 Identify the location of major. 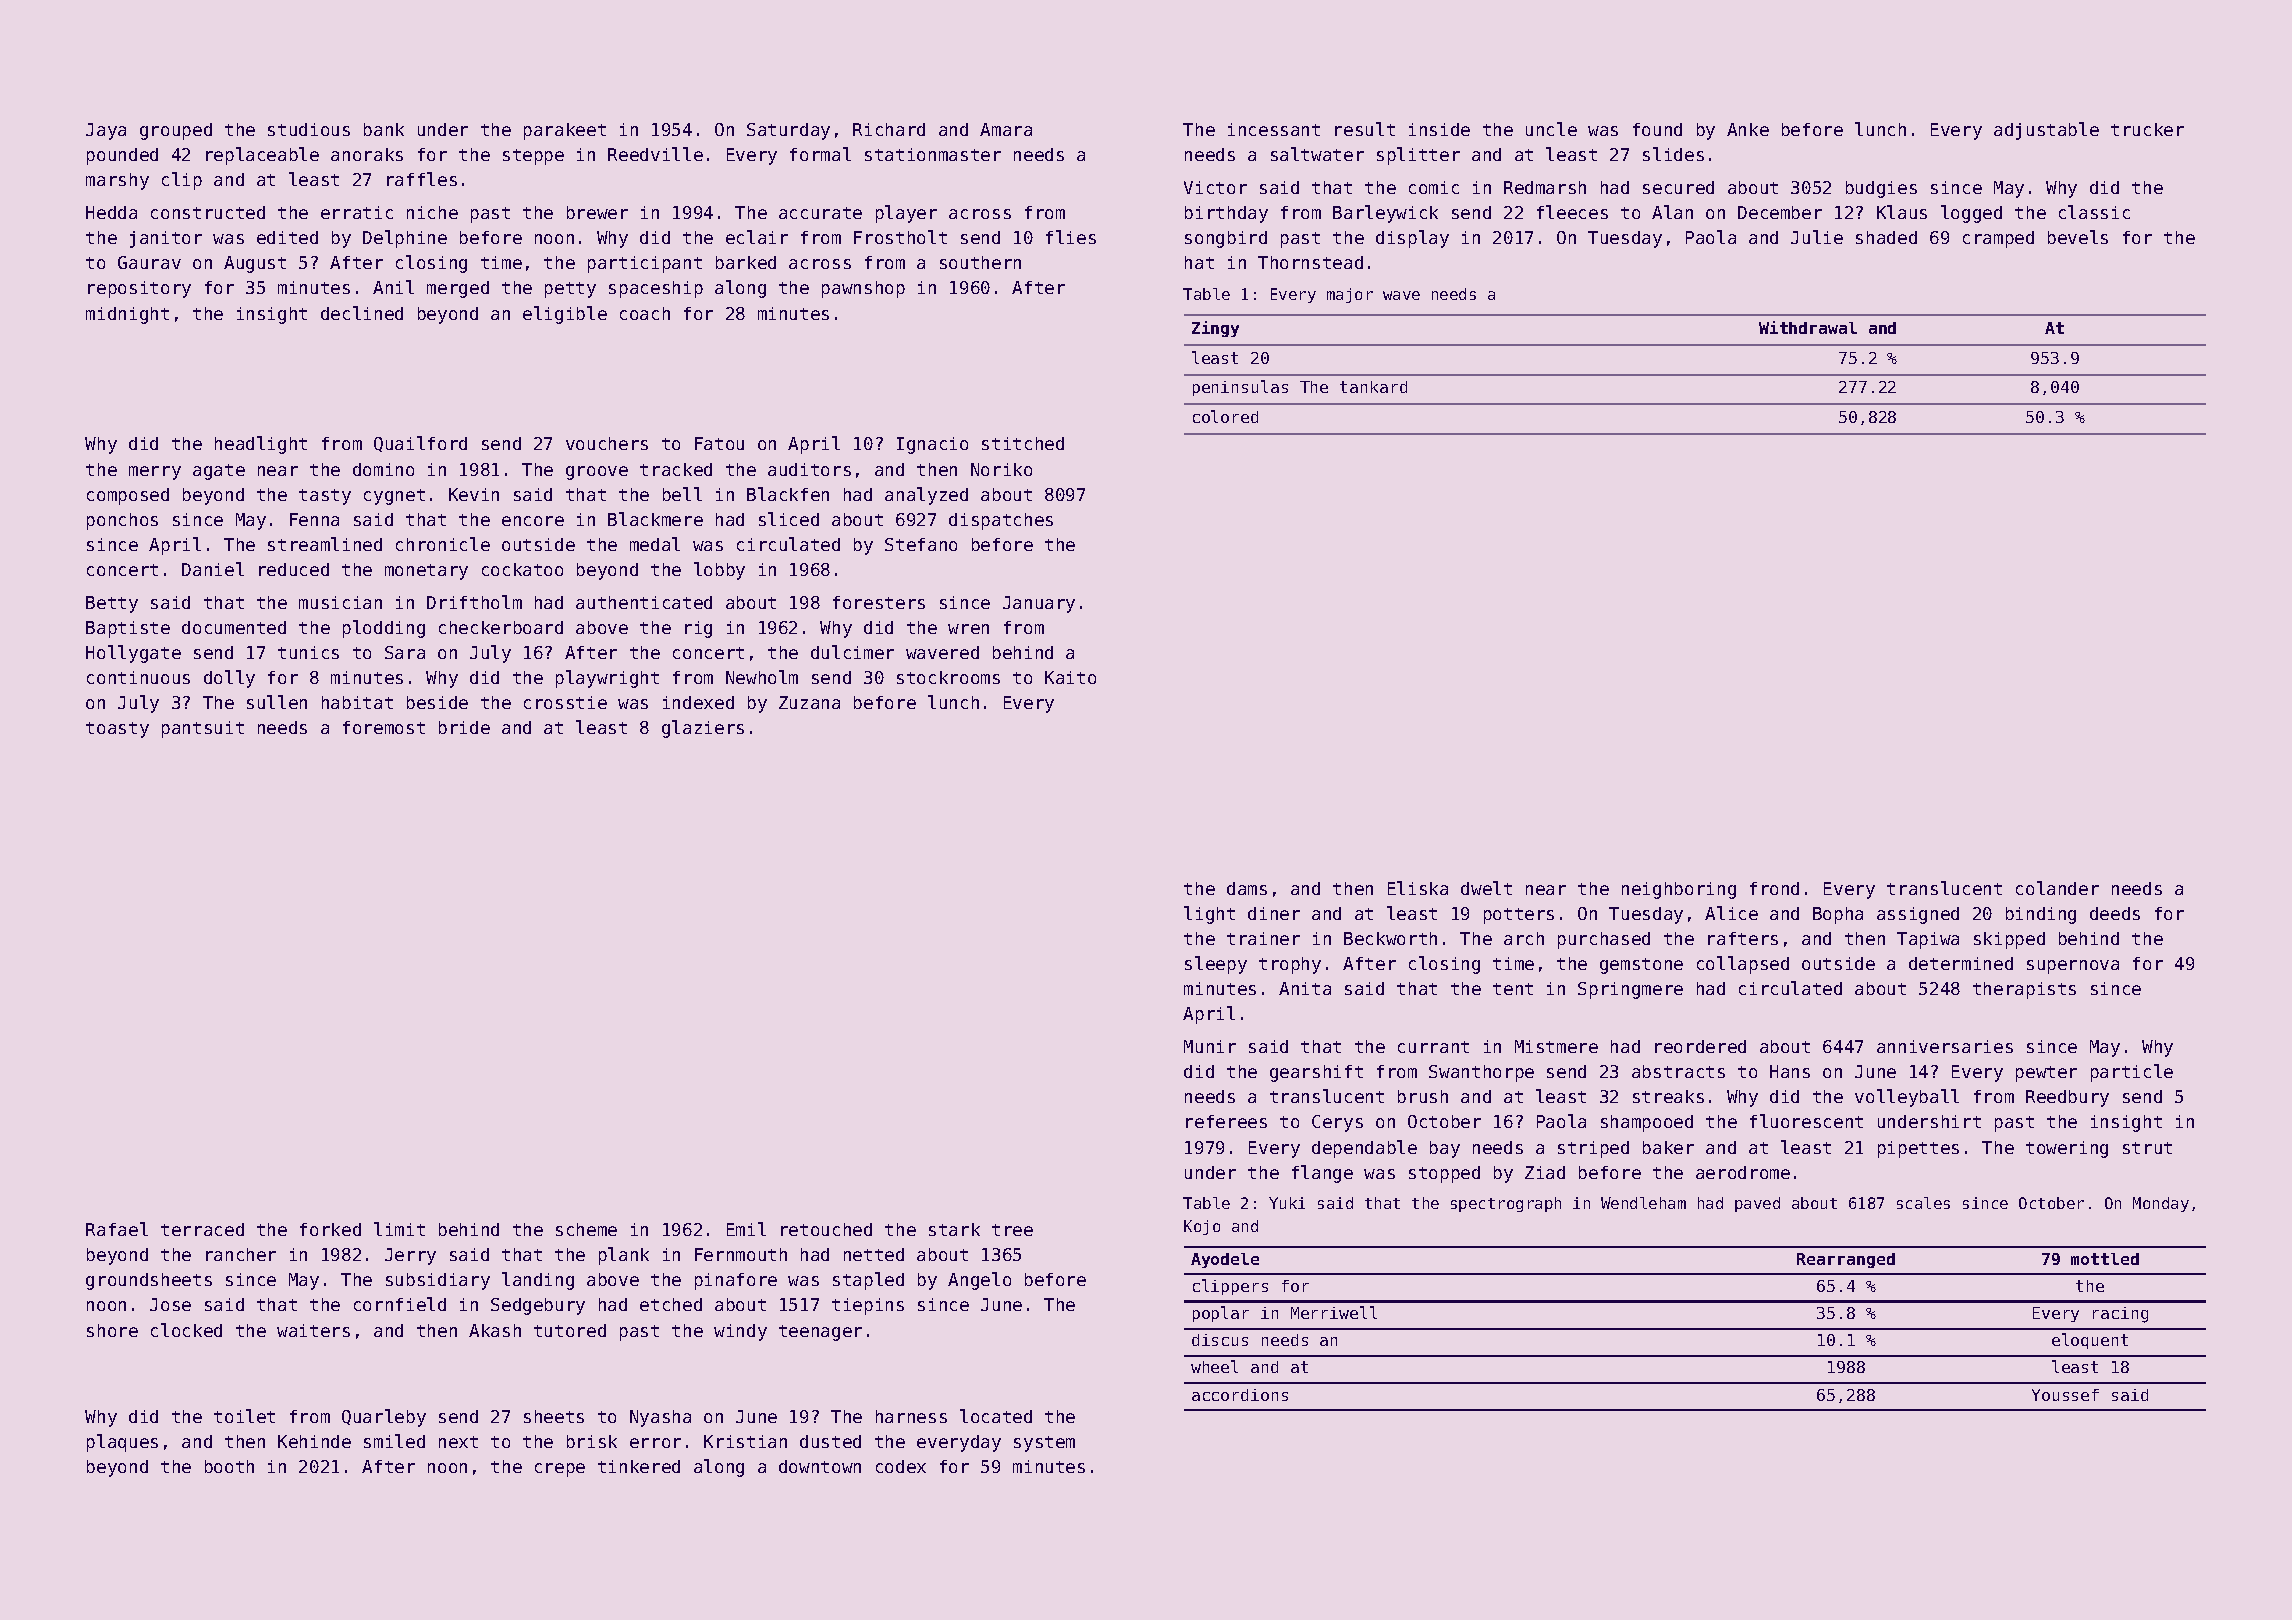
(1350, 295).
